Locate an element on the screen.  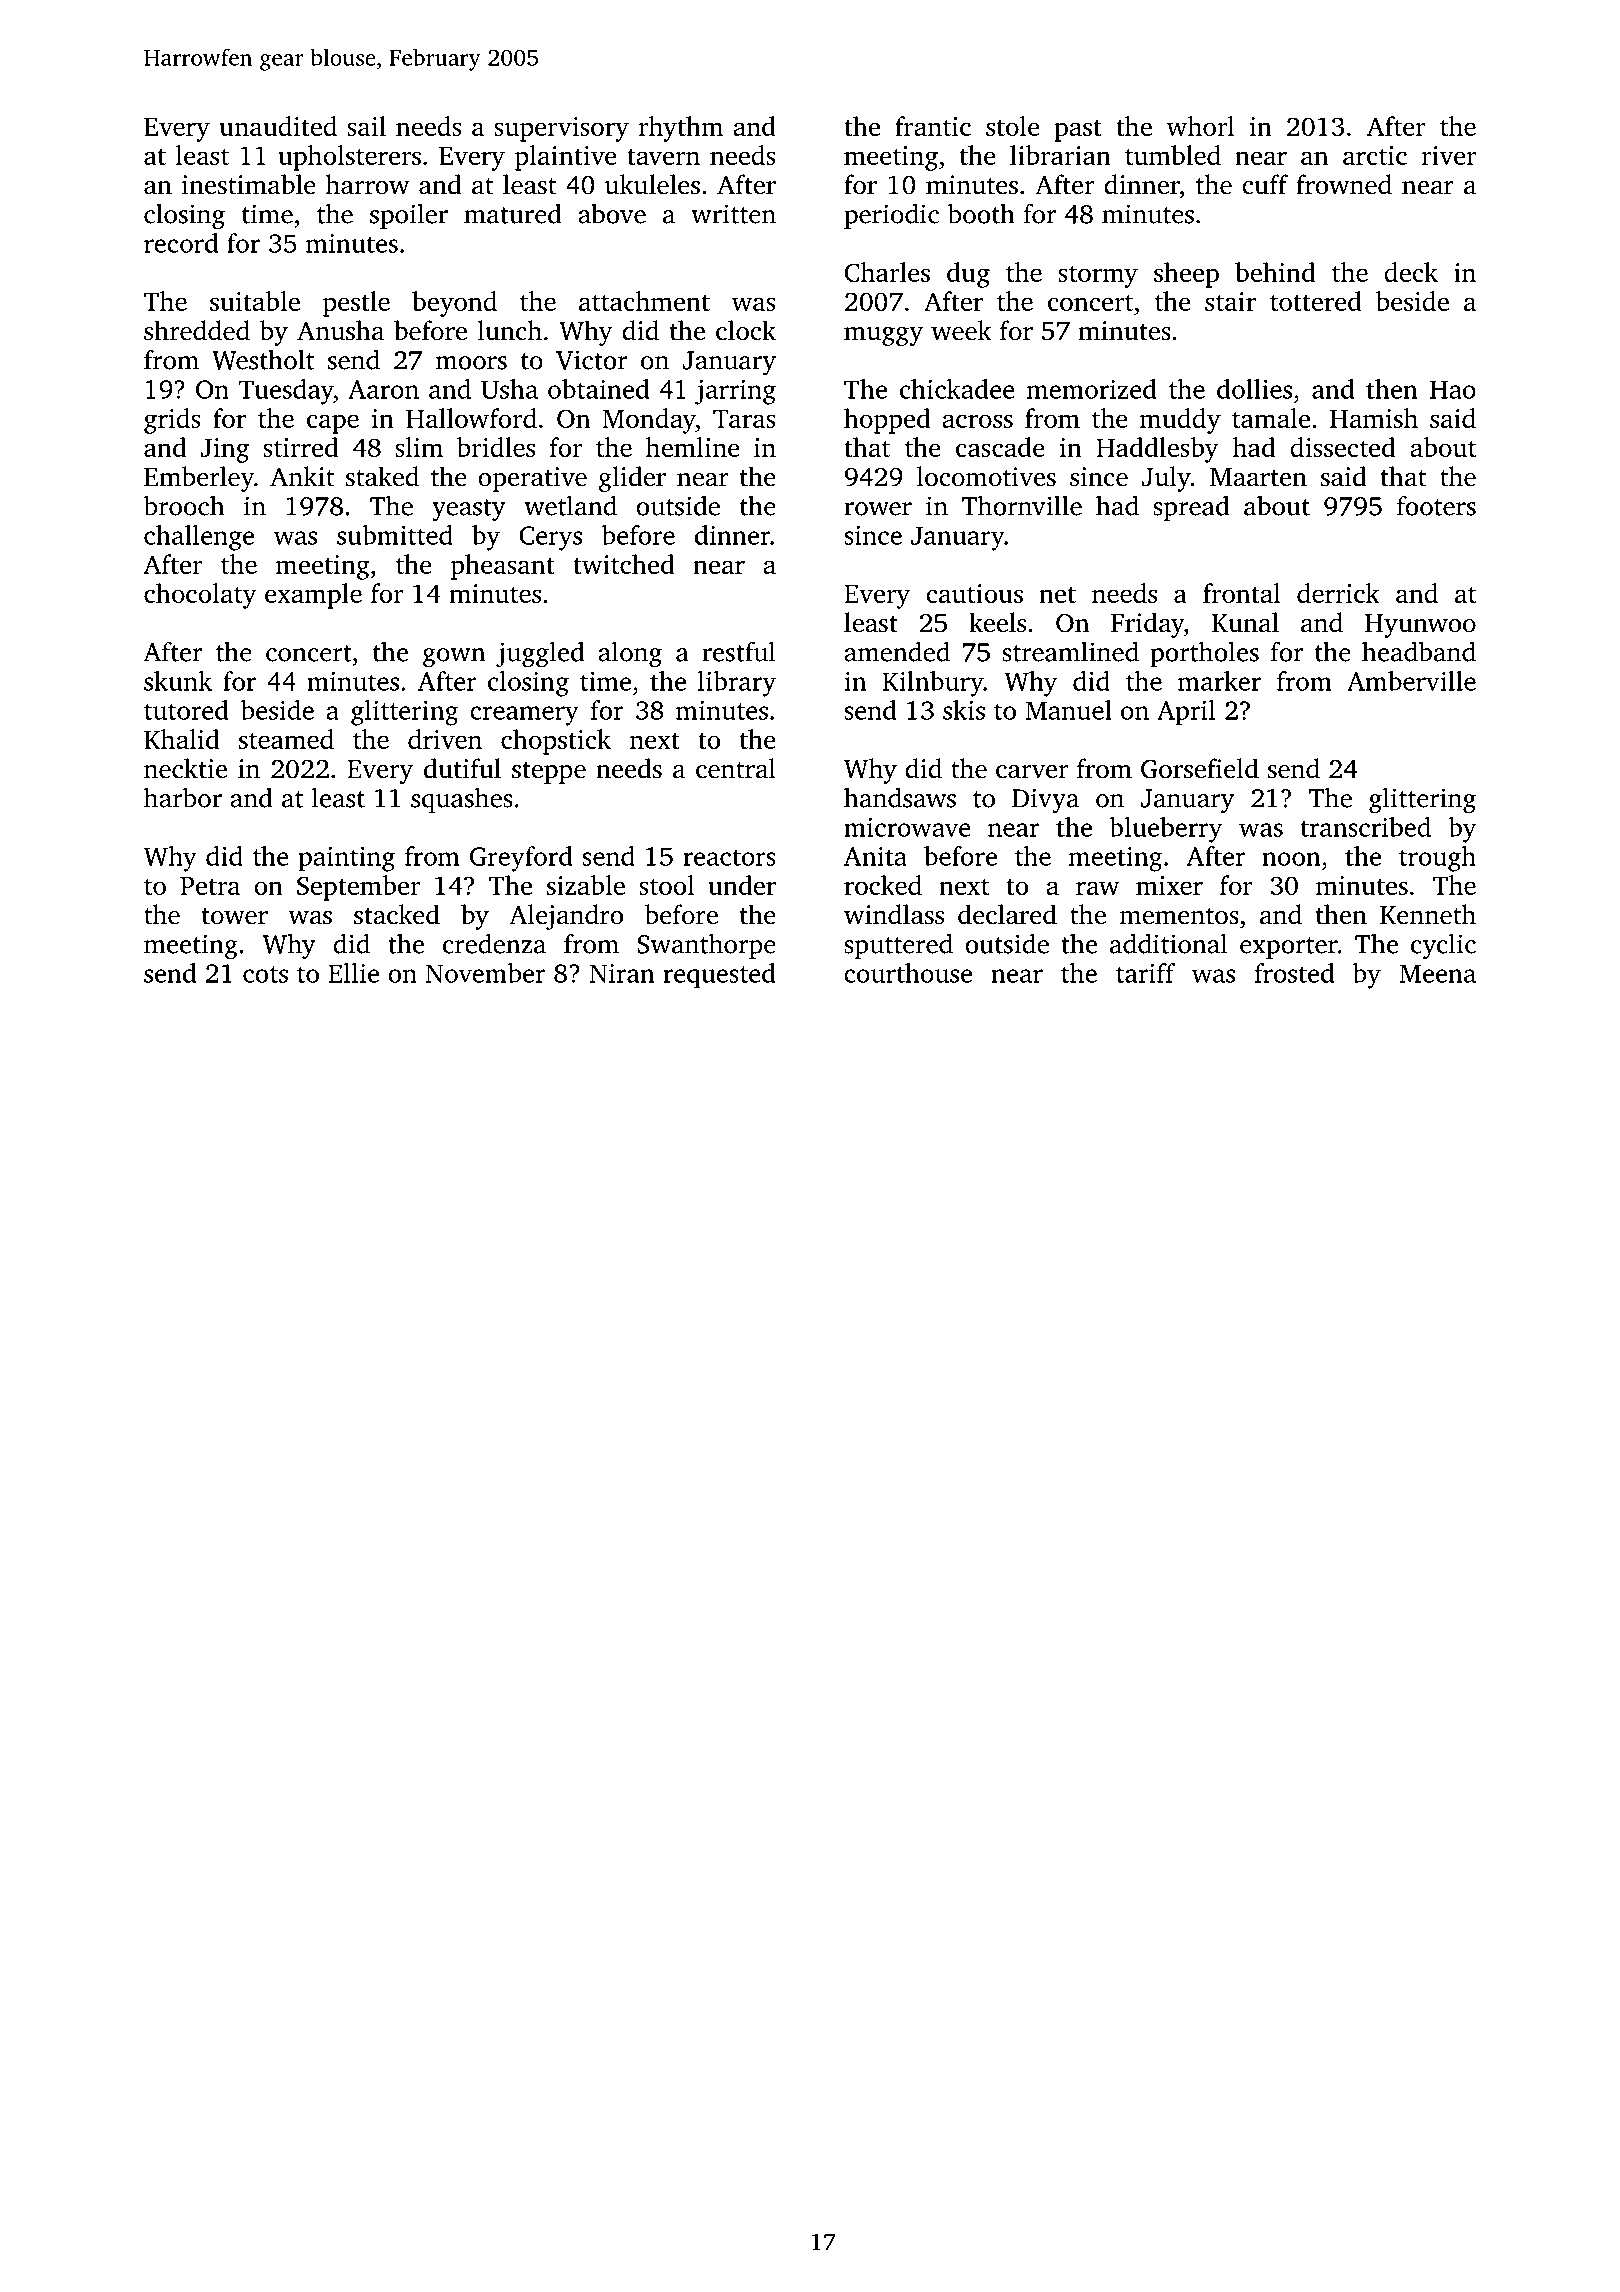
Amberville is located at coordinates (1411, 681).
